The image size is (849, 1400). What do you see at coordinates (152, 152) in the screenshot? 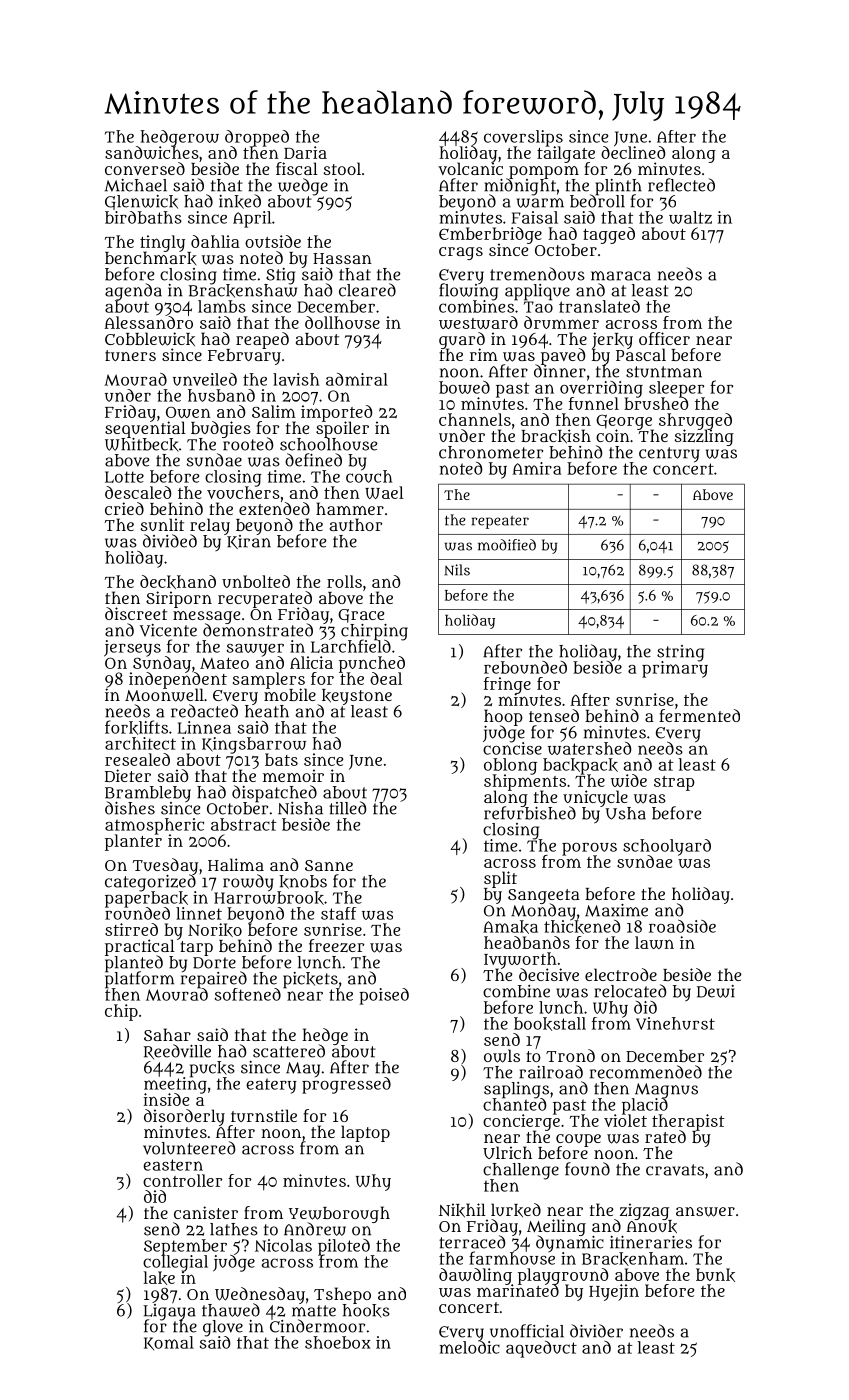
I see `sandwiches` at bounding box center [152, 152].
